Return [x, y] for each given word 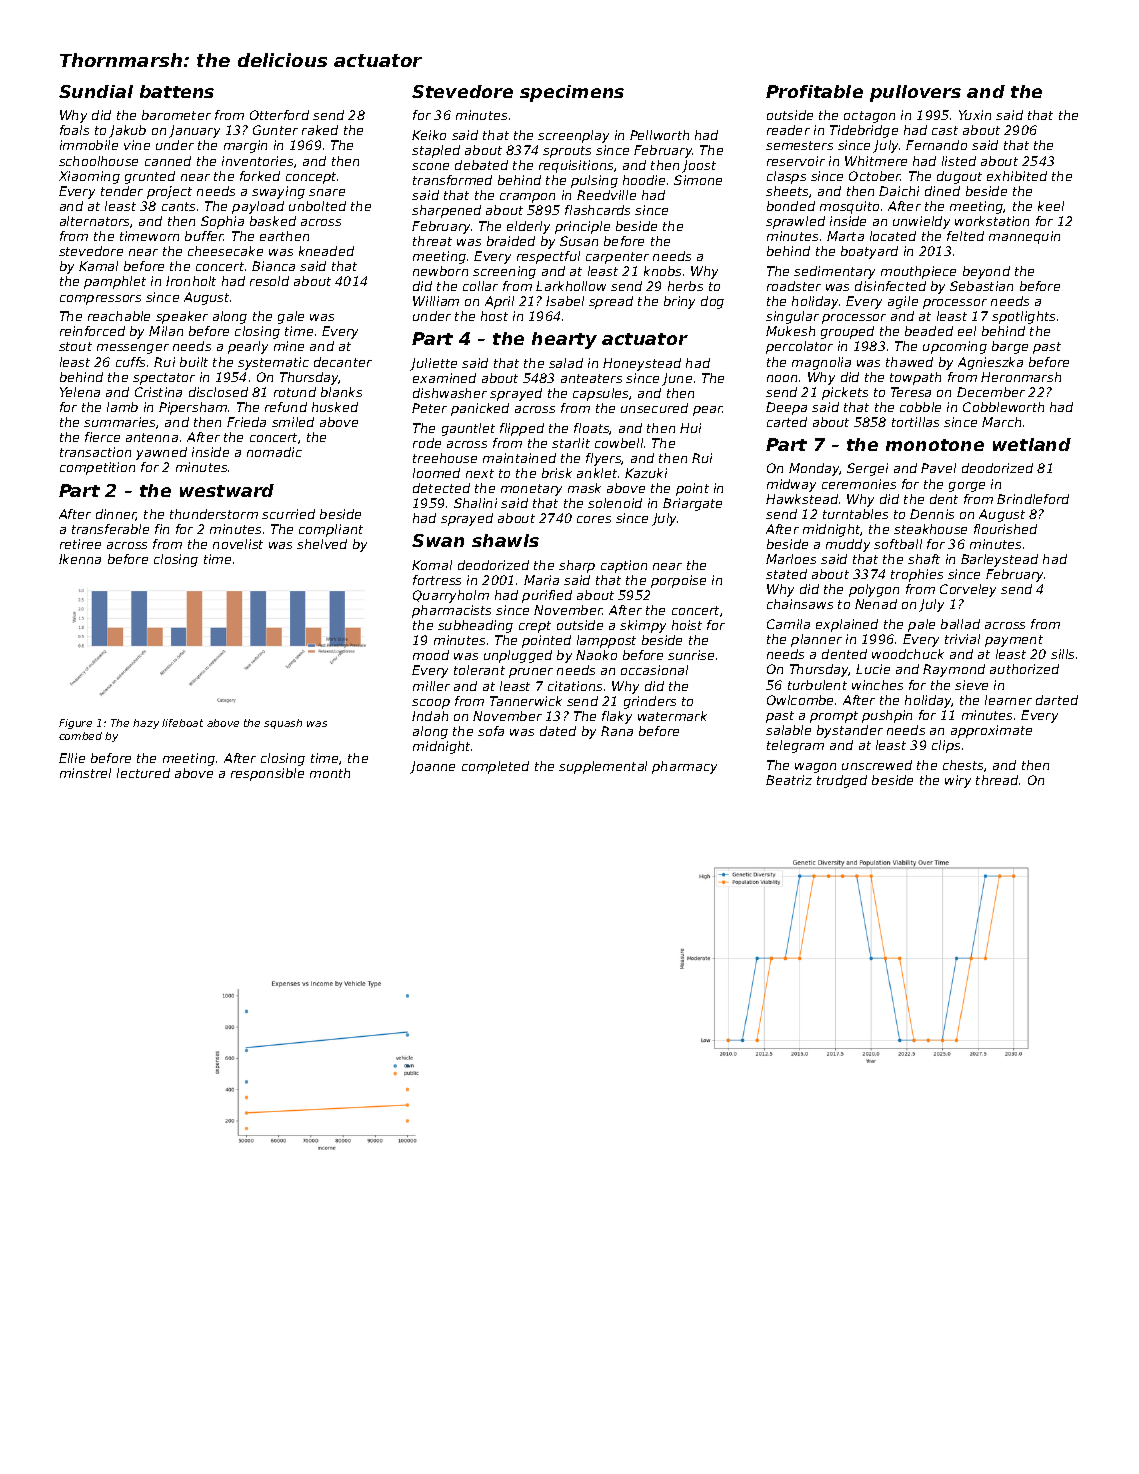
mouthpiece [918, 272]
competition [97, 468]
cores [594, 519]
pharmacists [451, 611]
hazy [146, 724]
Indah [430, 716]
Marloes [791, 559]
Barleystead [999, 560]
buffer [204, 236]
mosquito [849, 207]
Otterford [279, 115]
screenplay [573, 136]
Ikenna [80, 559]
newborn [440, 271]
